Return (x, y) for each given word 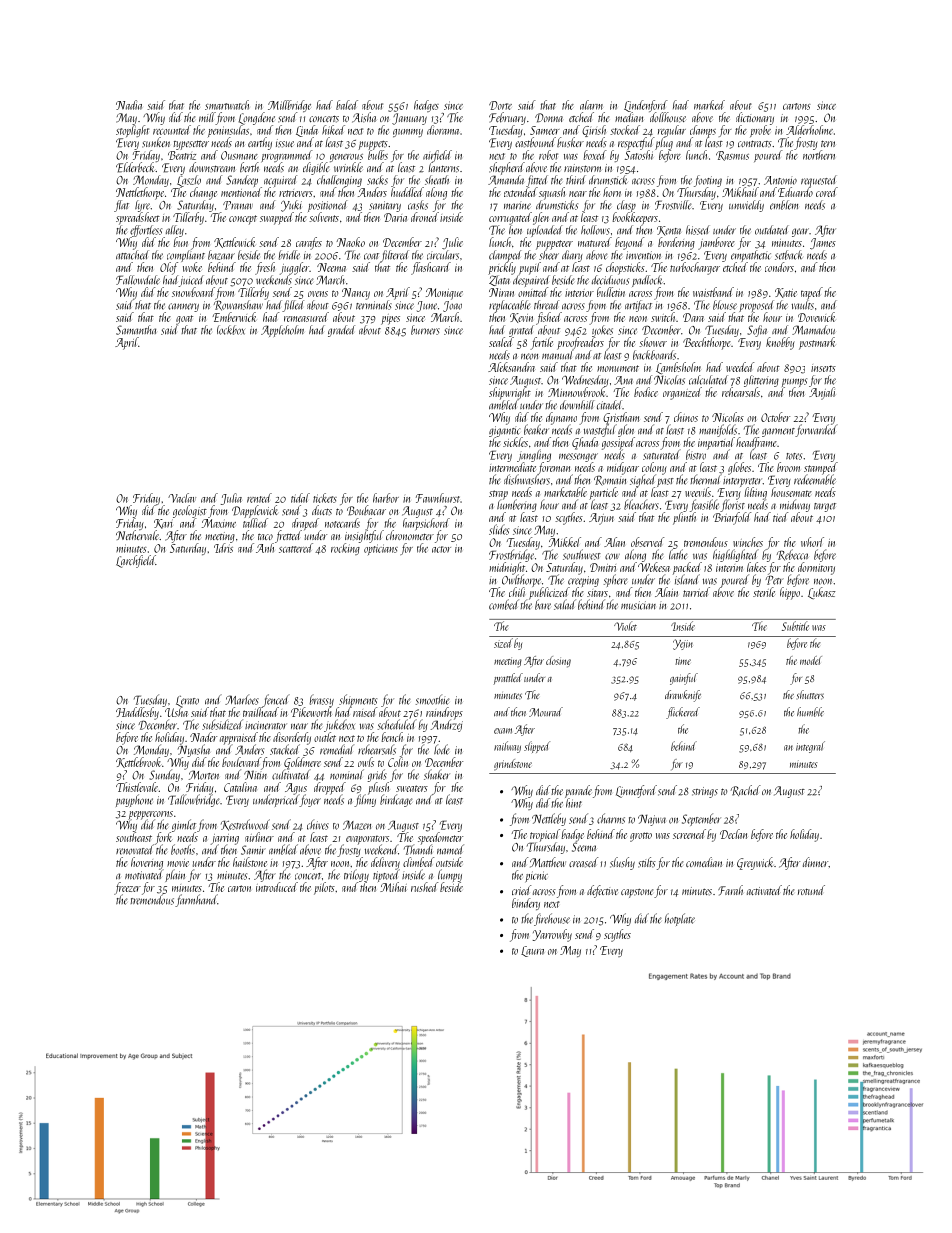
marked (709, 105)
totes (794, 456)
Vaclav (182, 498)
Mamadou (813, 330)
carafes (309, 243)
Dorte (500, 105)
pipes (390, 319)
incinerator (266, 725)
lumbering (517, 506)
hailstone (250, 862)
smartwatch (227, 105)
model (811, 660)
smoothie (433, 699)
